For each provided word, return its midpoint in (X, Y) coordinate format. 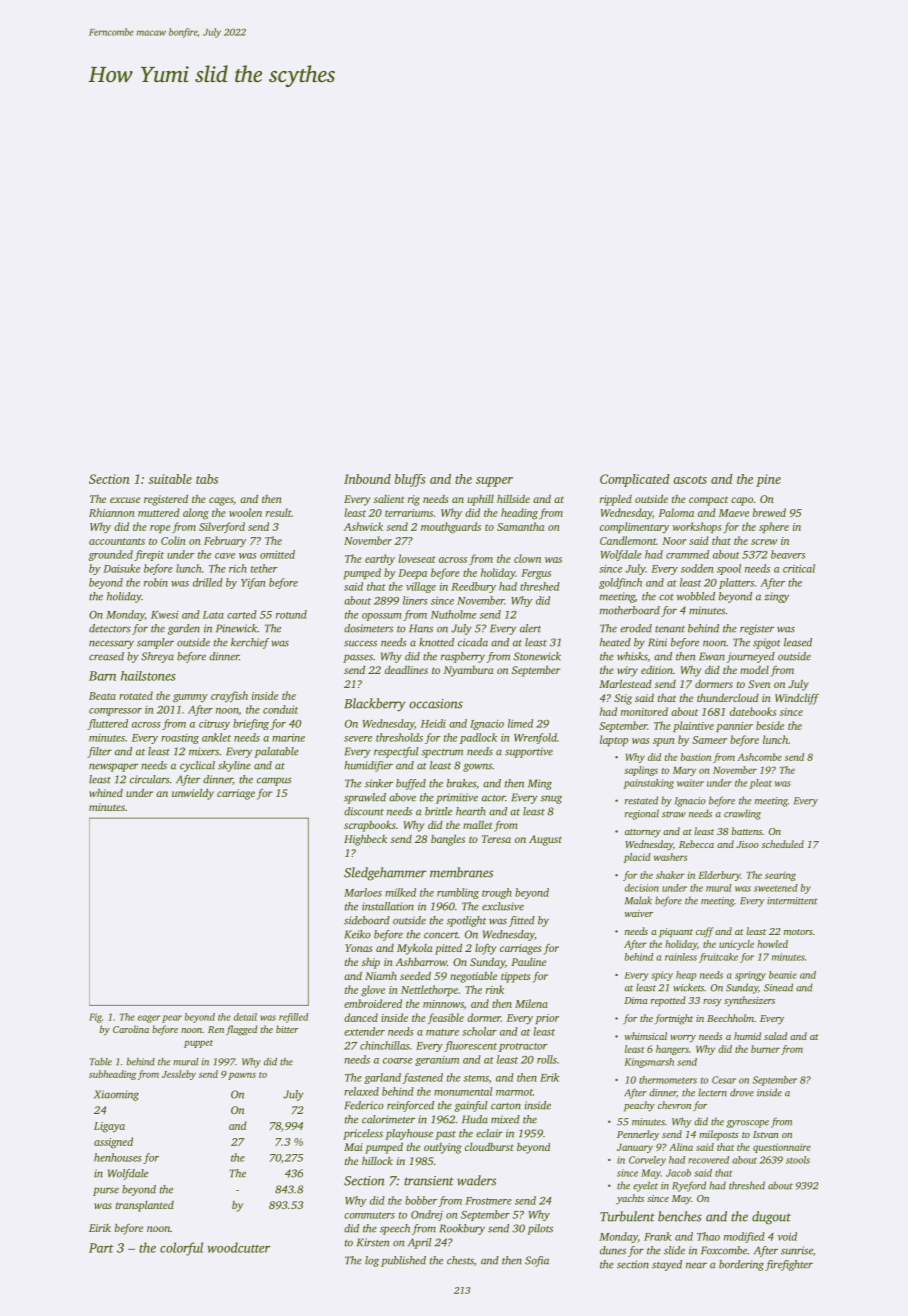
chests (460, 1260)
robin (156, 582)
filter (99, 752)
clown (527, 558)
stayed (667, 1265)
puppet (198, 1044)
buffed (411, 784)
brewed (769, 512)
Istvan (766, 1134)
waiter (690, 783)
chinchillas (385, 1045)
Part (101, 1248)
